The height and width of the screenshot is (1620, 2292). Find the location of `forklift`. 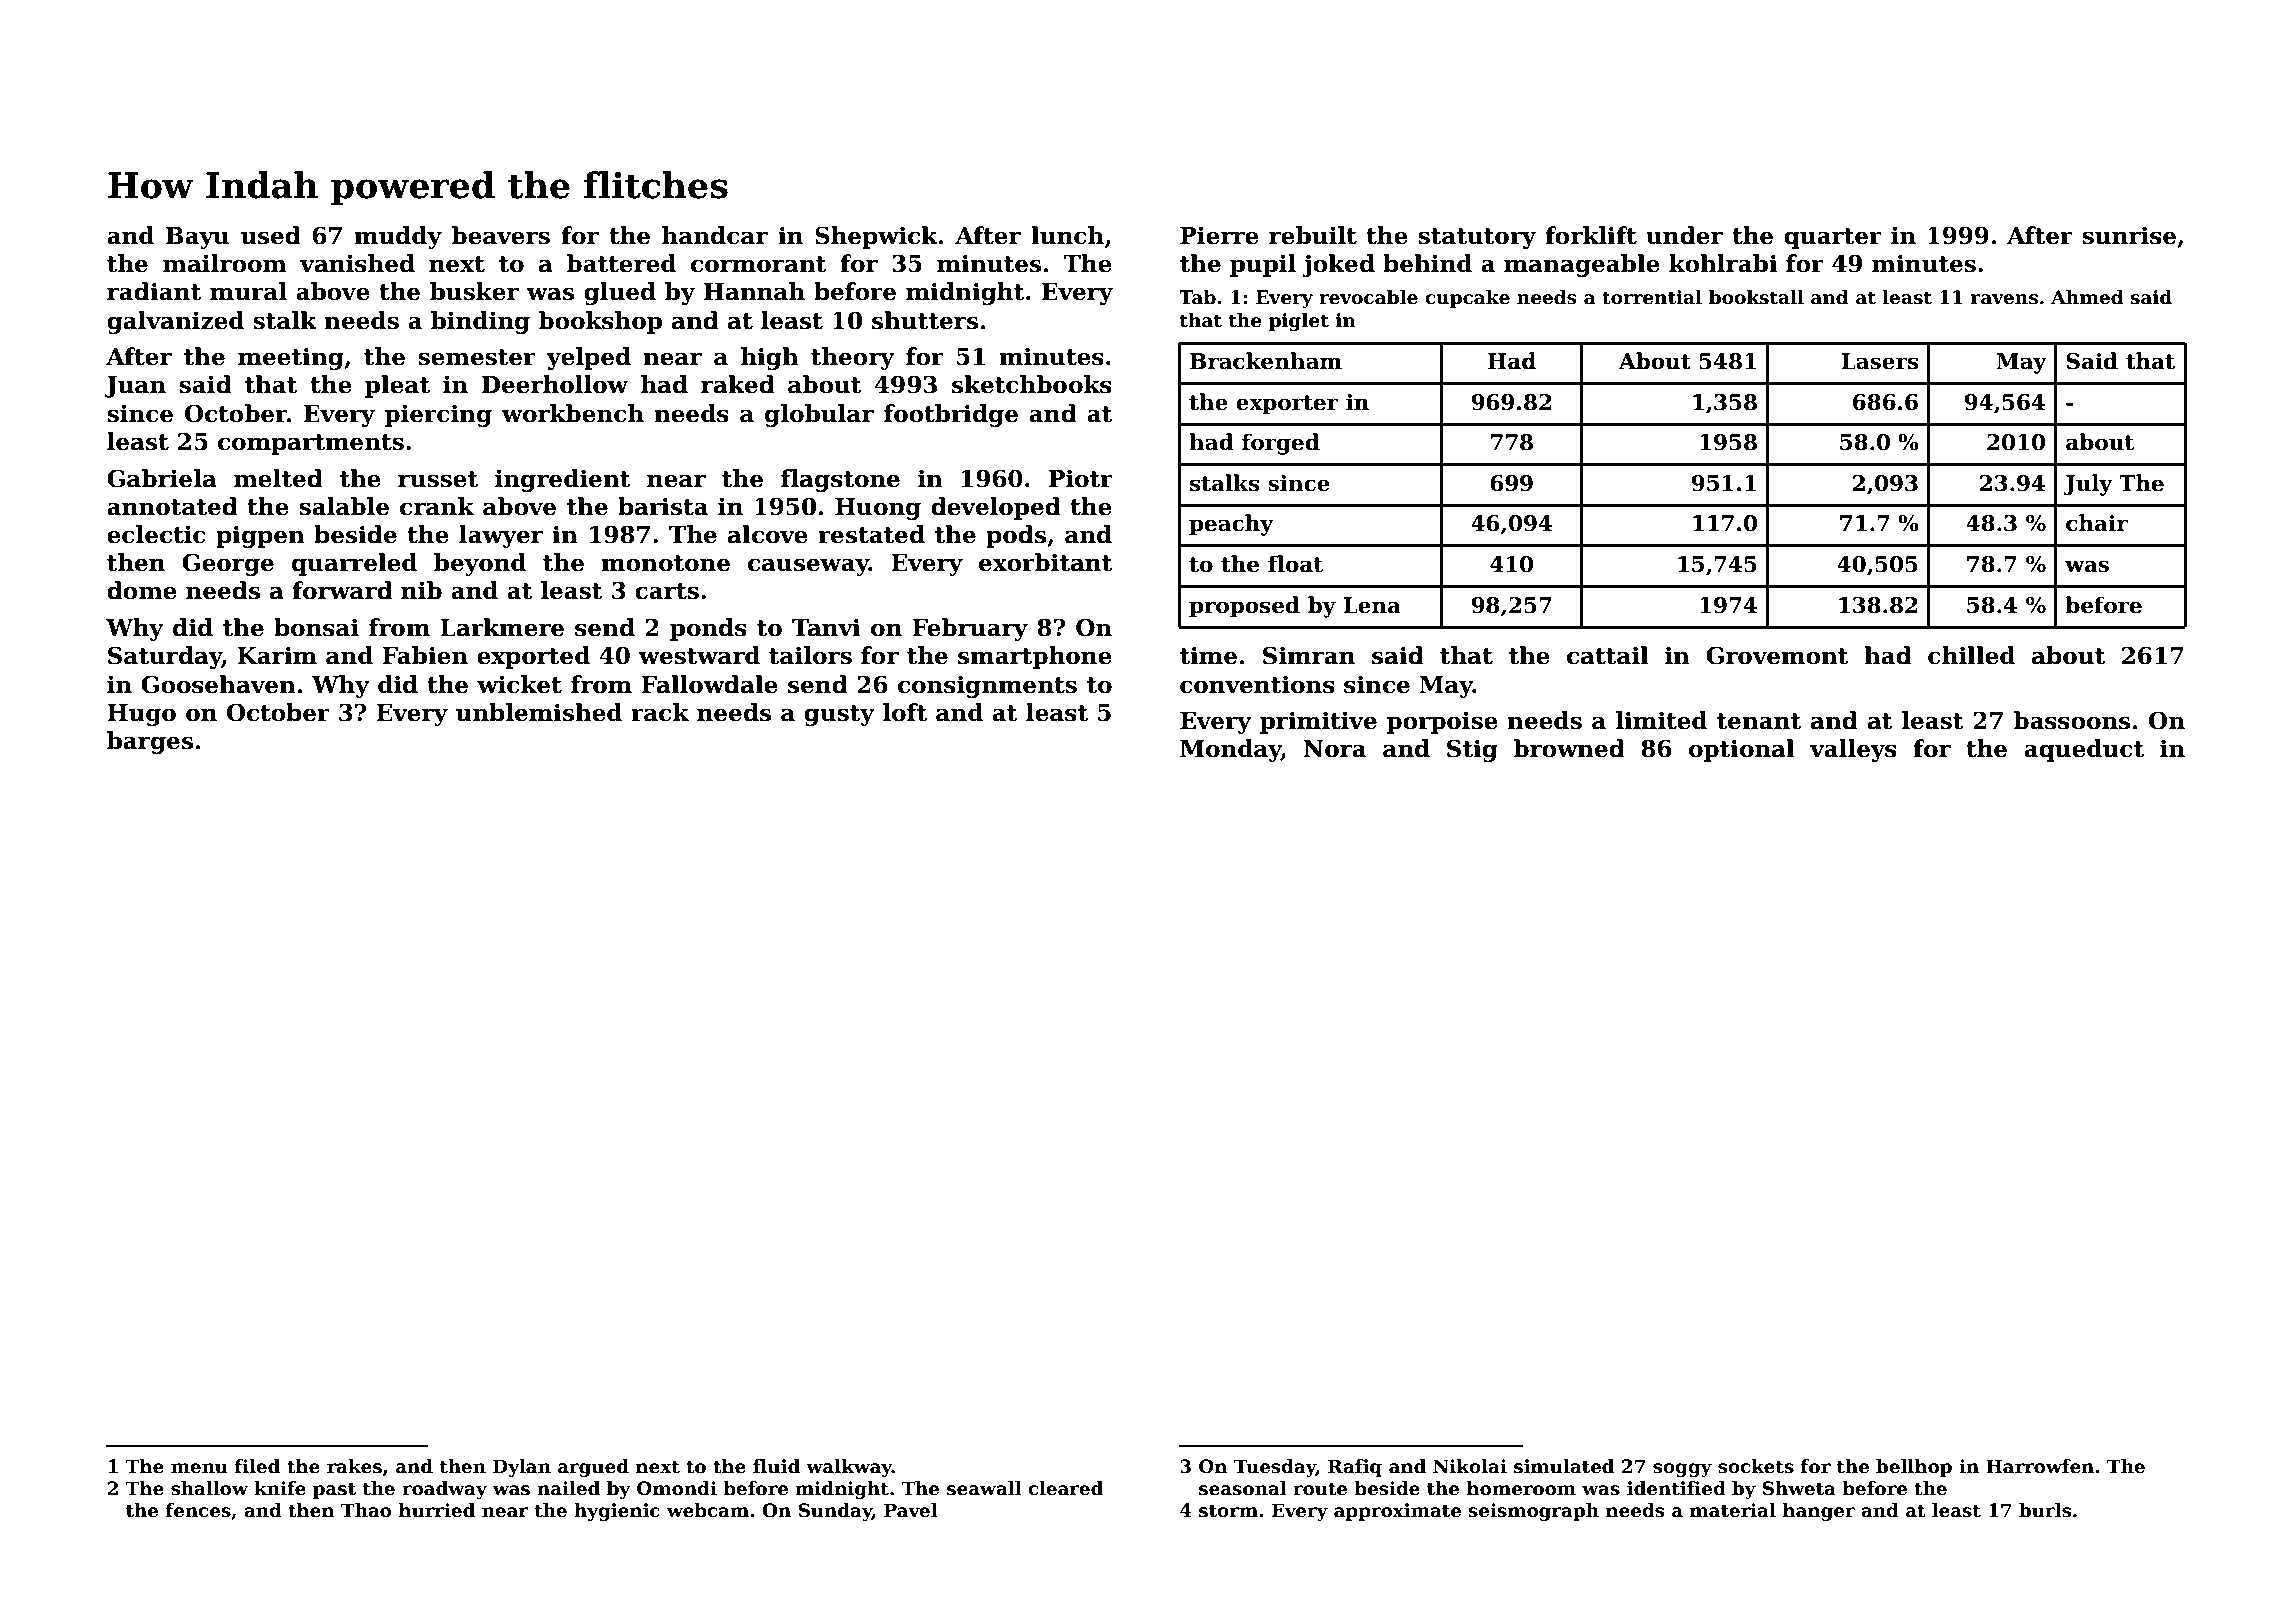

forklift is located at coordinates (1591, 235).
